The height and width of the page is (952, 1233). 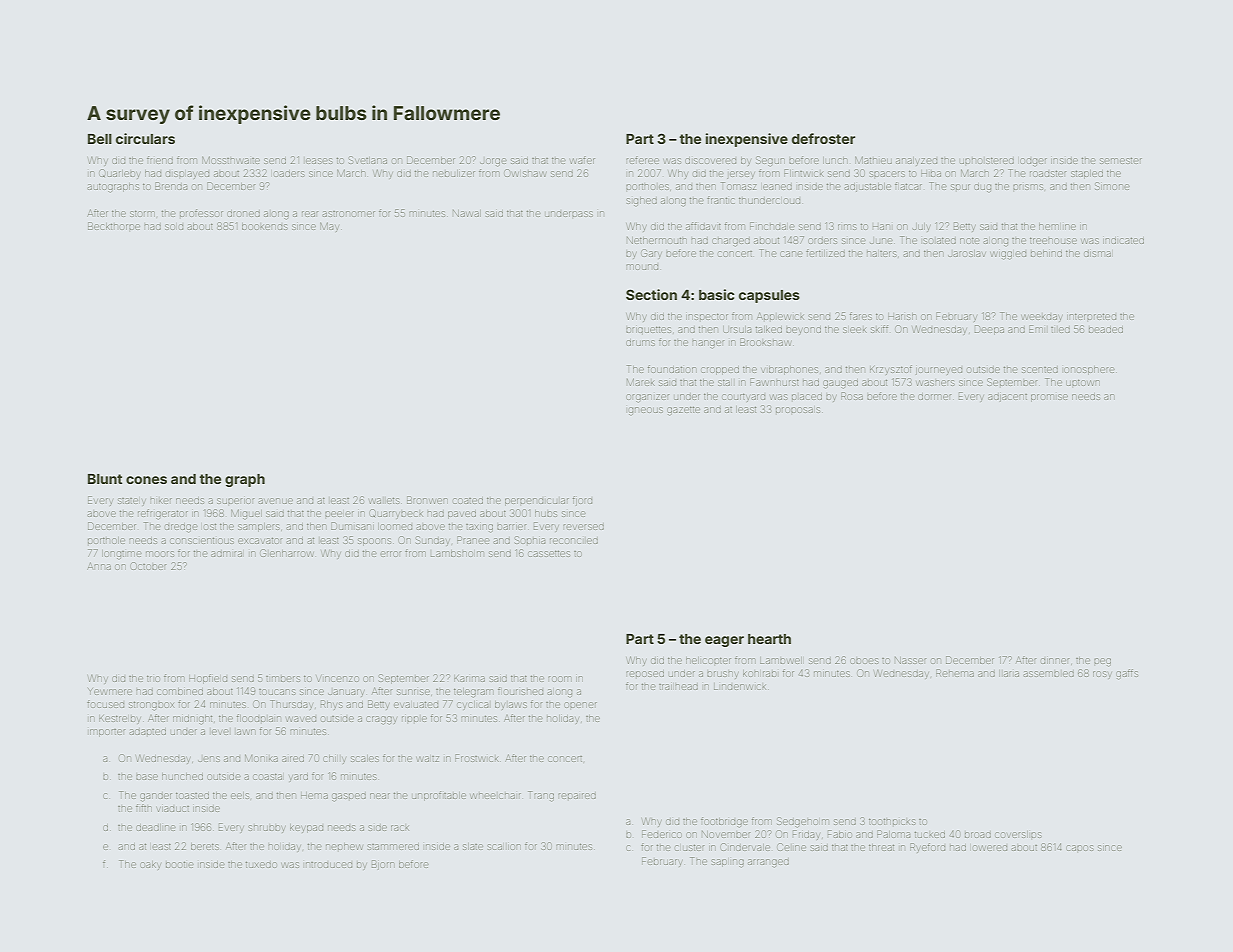 I want to click on Karima, so click(x=469, y=679).
